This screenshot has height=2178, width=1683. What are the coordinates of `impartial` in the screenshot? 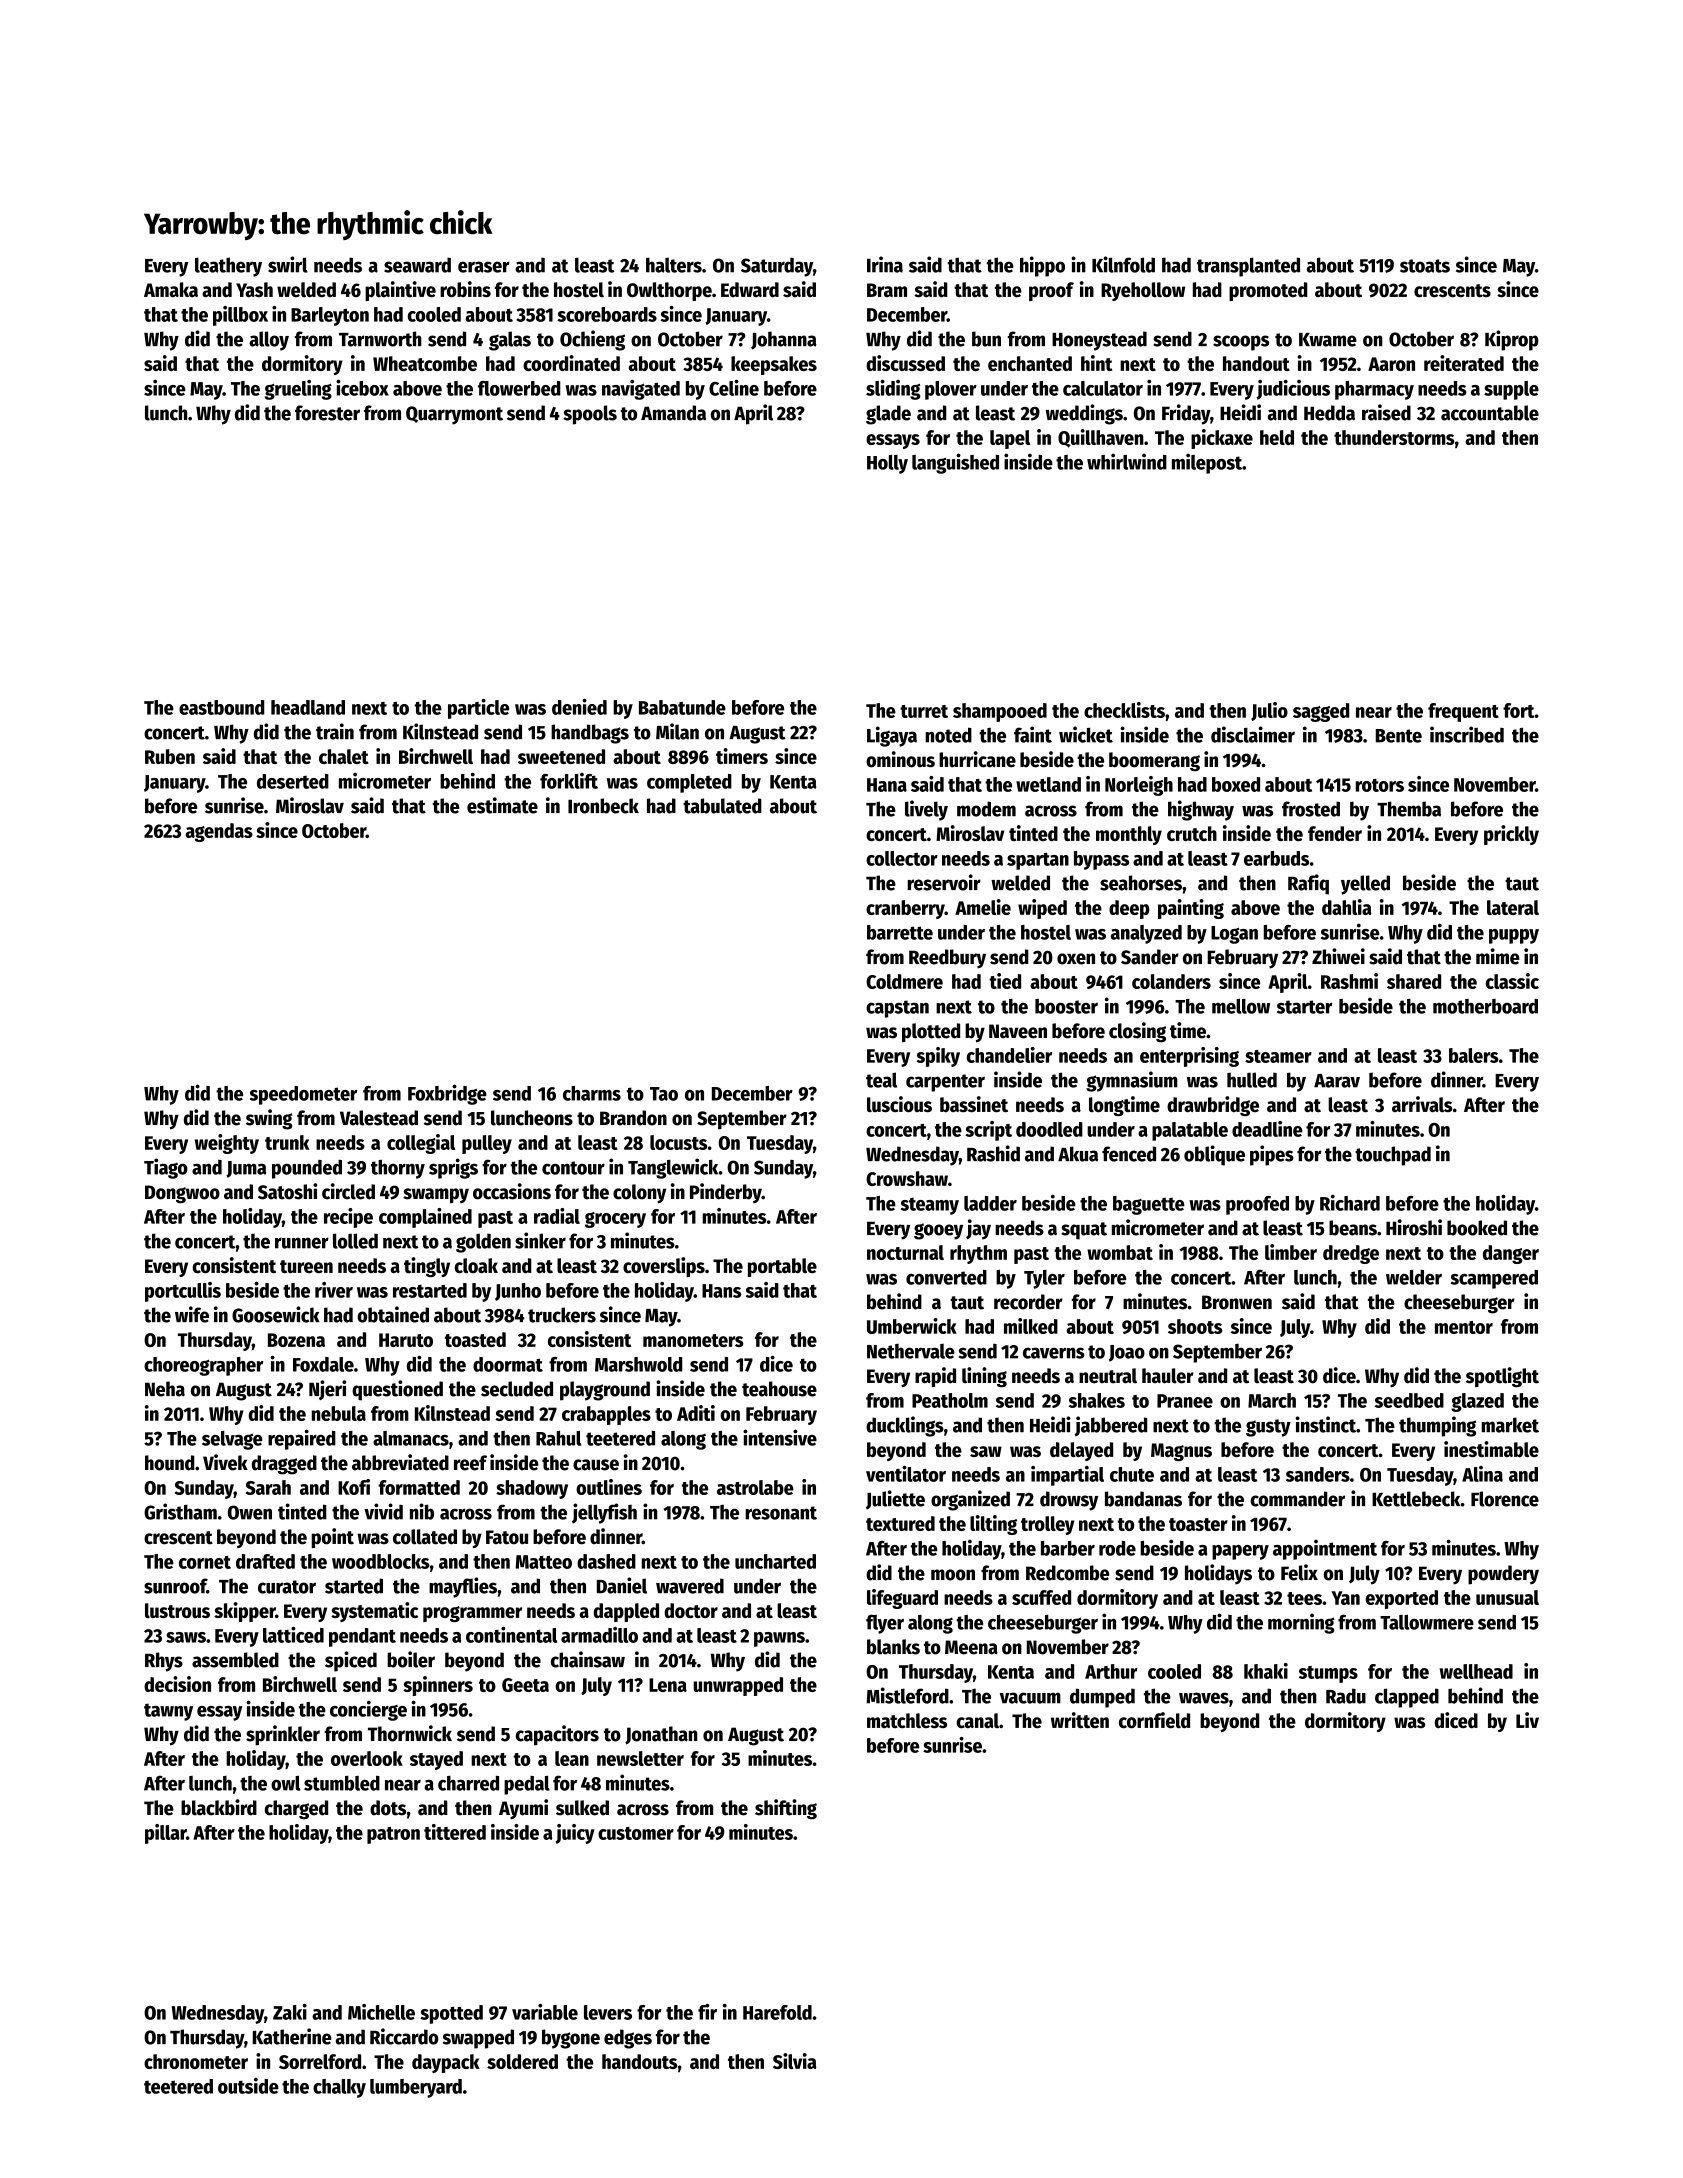 It's located at (1067, 1476).
